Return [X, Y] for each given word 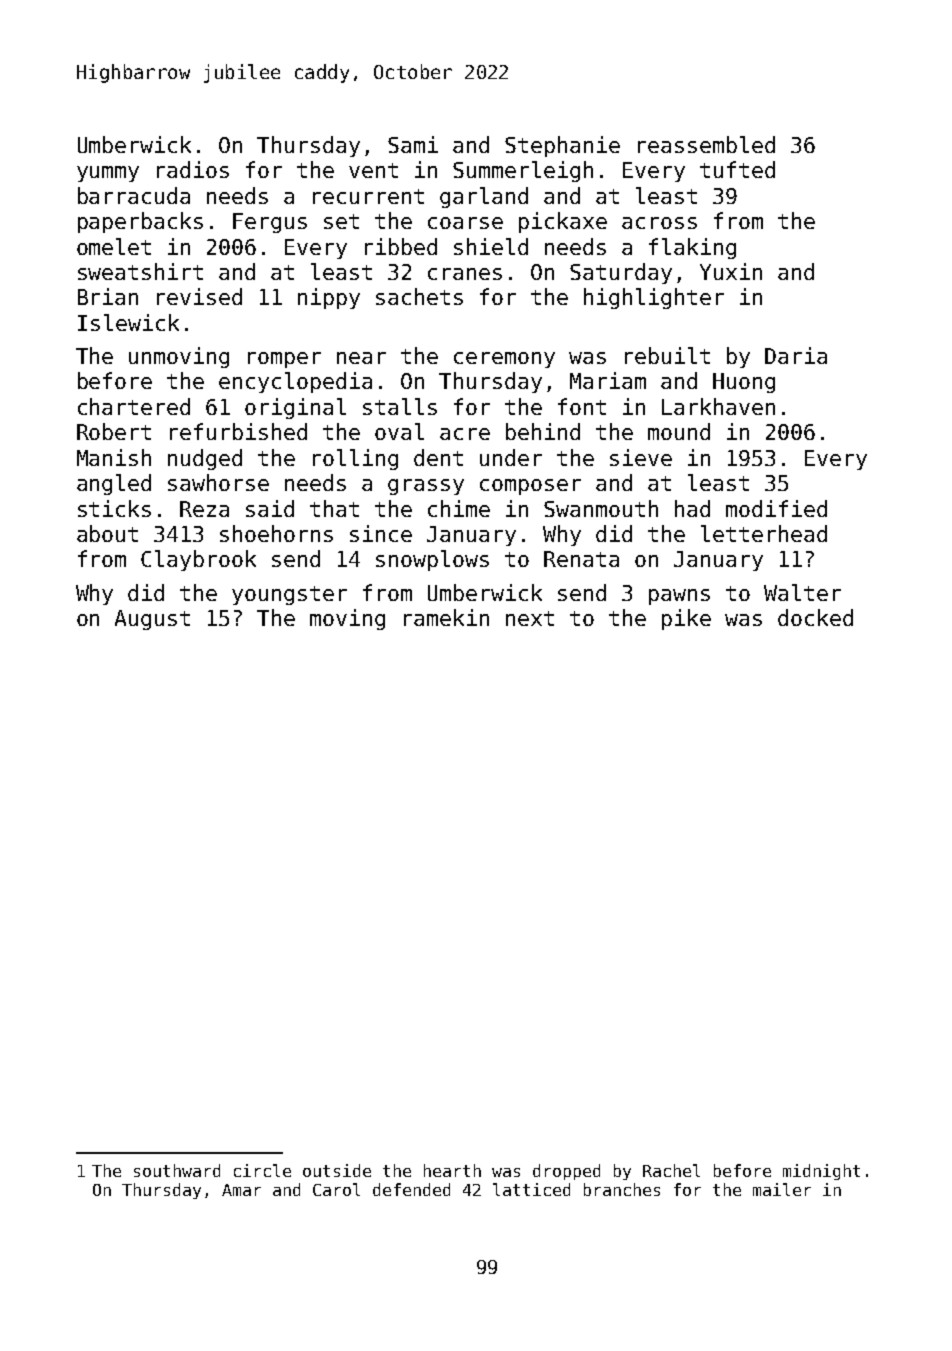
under [511, 457]
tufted [737, 169]
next [530, 618]
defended [411, 1189]
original [295, 408]
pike [686, 619]
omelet [114, 246]
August [152, 620]
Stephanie [562, 146]
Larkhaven [718, 406]
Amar [241, 1190]
